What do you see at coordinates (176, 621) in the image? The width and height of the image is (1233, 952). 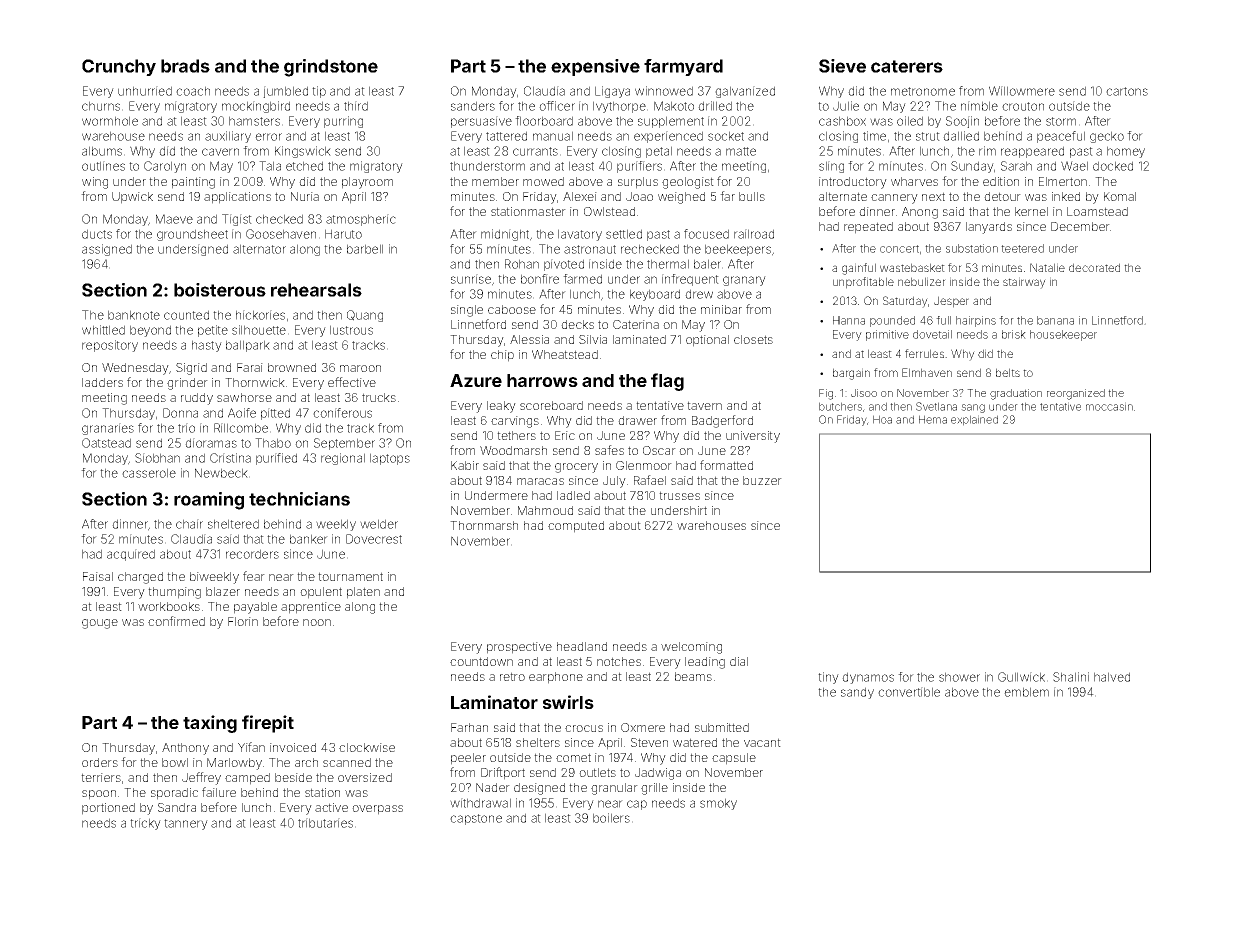 I see `confirmed` at bounding box center [176, 621].
